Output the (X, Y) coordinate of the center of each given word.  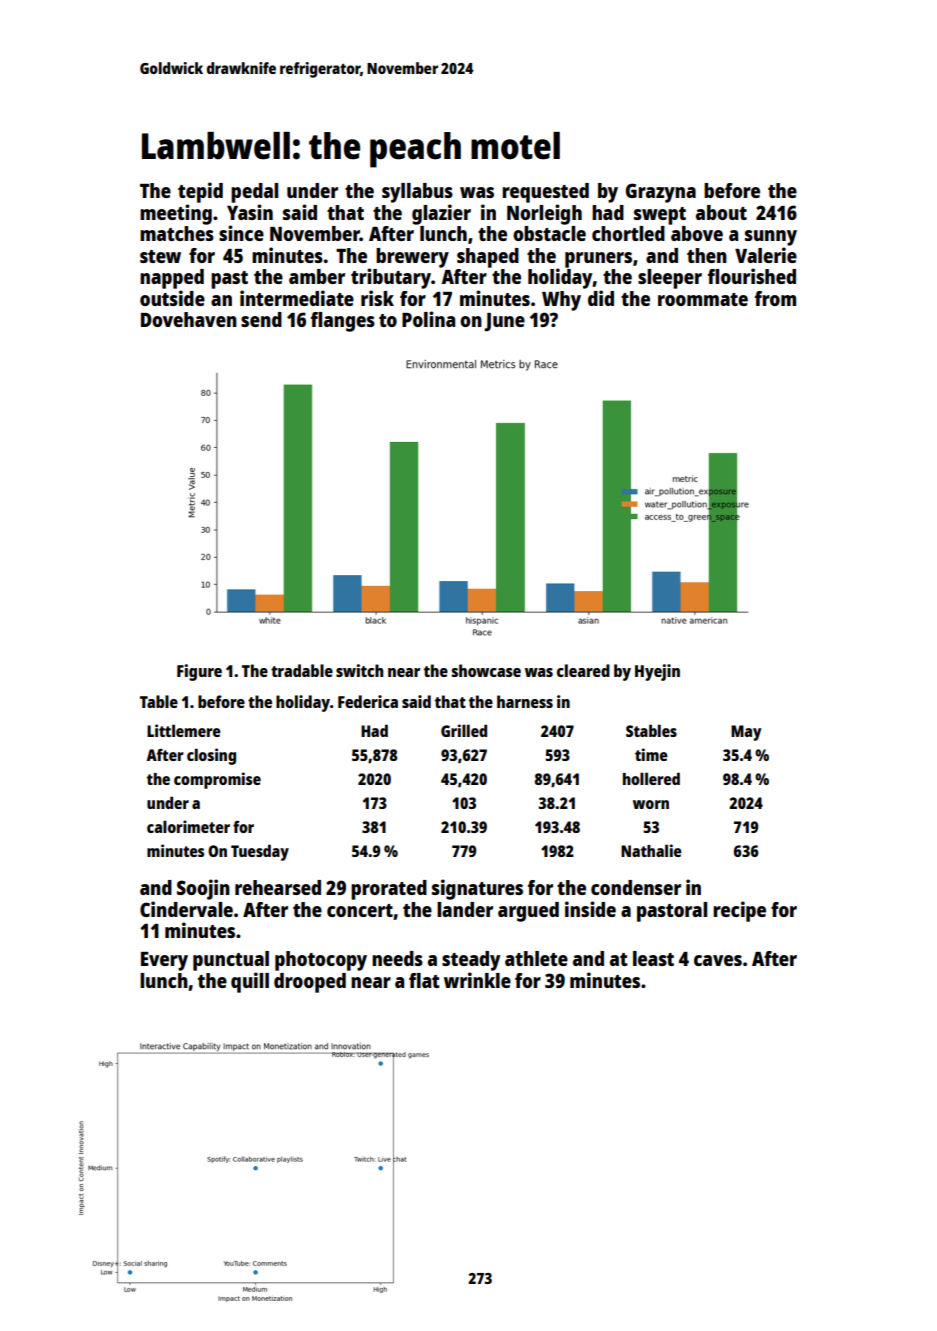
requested (545, 193)
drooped (310, 983)
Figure (199, 672)
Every (164, 961)
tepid (200, 192)
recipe (739, 911)
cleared (583, 670)
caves (718, 960)
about (721, 212)
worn (651, 804)
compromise (217, 780)
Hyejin (657, 672)
